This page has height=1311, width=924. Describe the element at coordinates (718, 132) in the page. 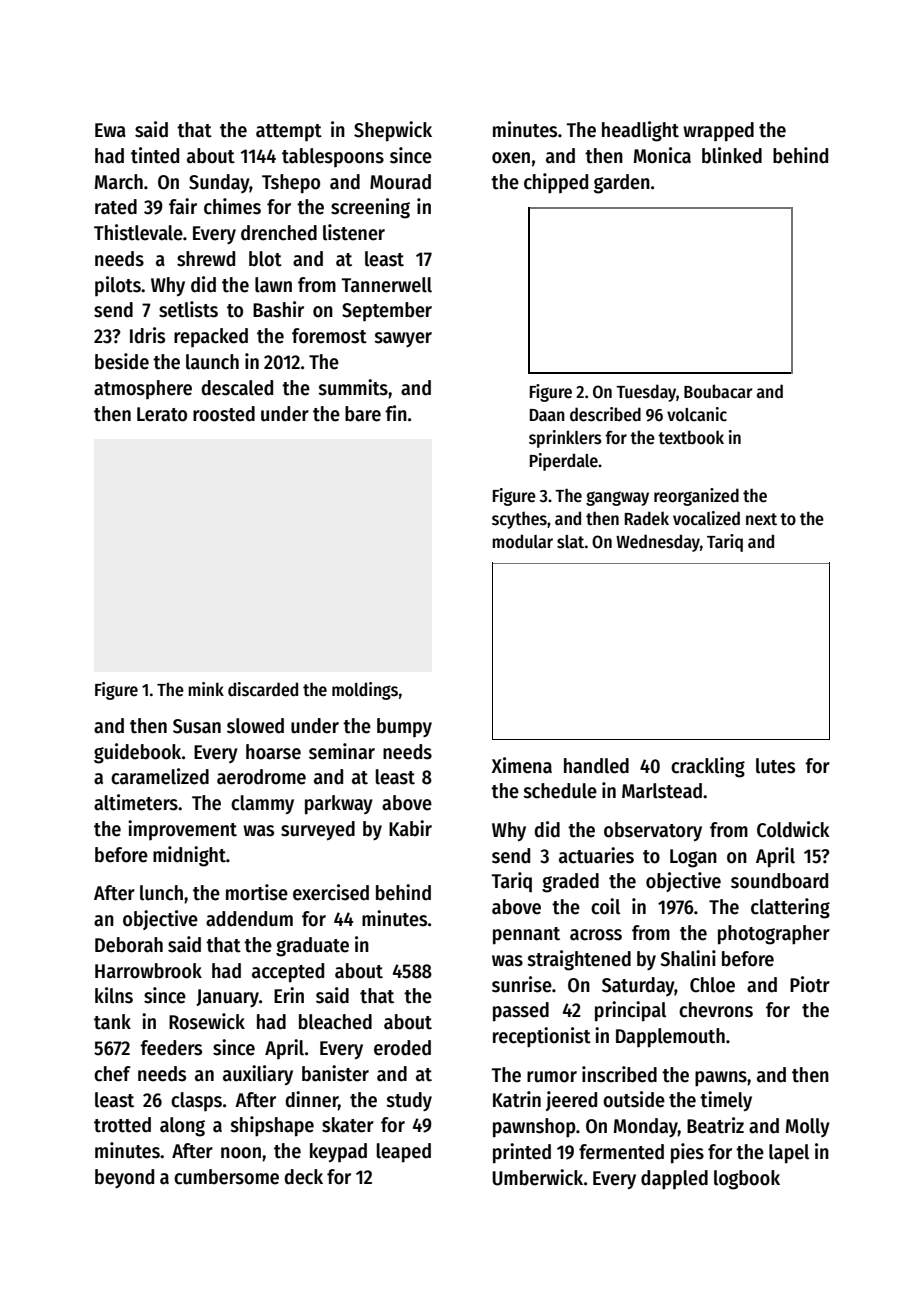

I see `wrapped` at that location.
